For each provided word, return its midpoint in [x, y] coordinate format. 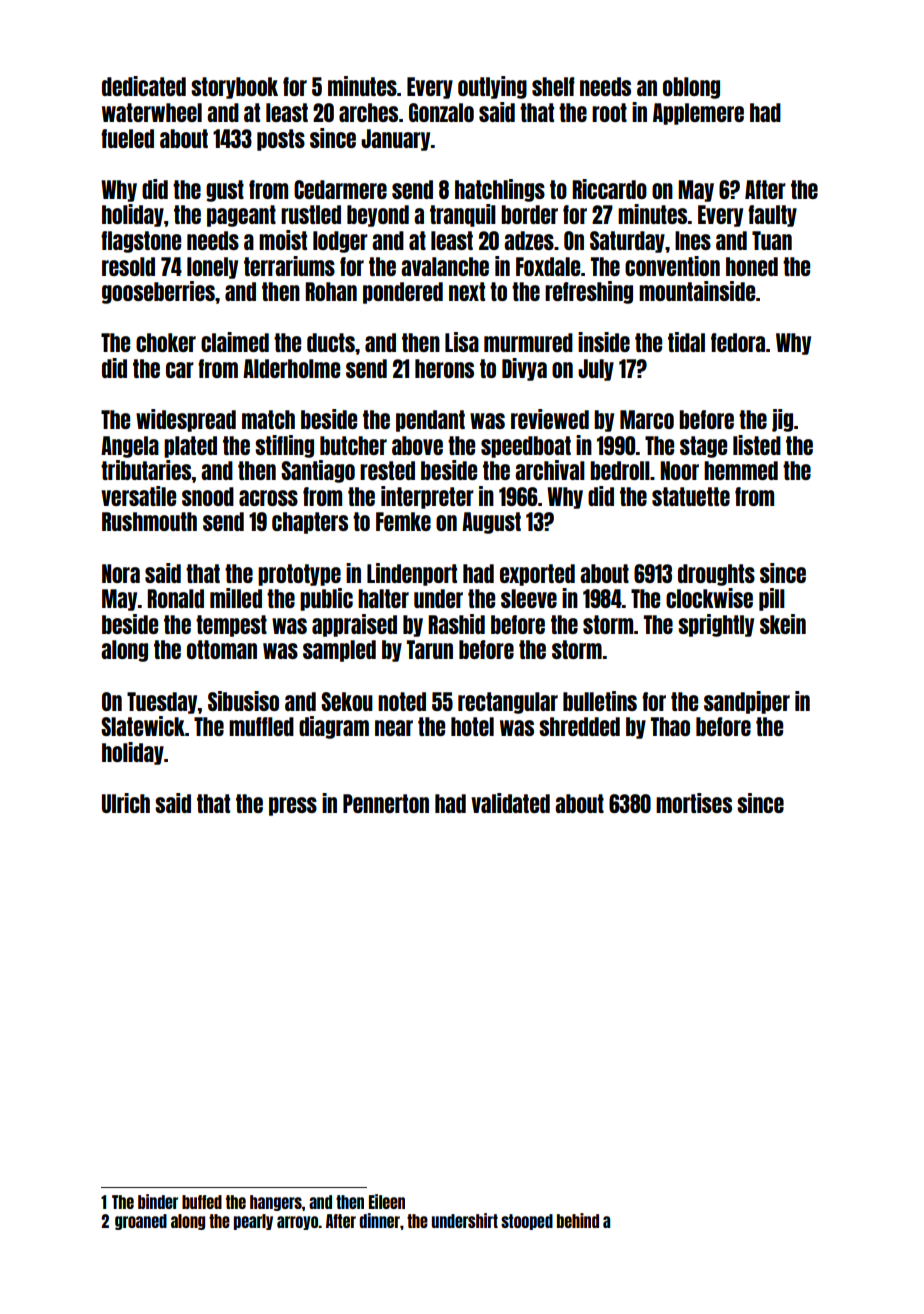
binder [158, 1201]
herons [444, 368]
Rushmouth [149, 521]
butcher [353, 445]
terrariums [289, 266]
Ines [693, 240]
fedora [738, 342]
